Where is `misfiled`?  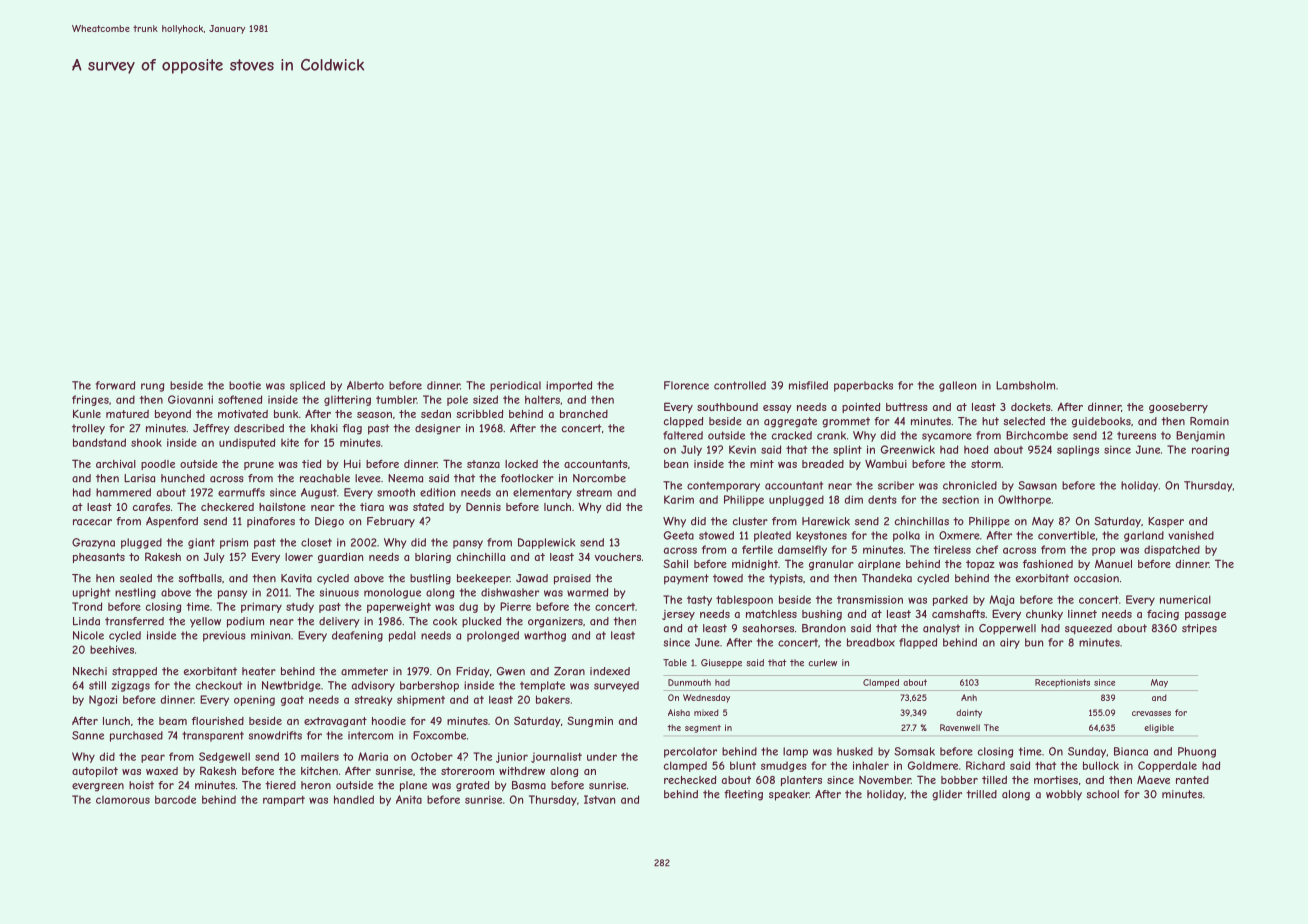
misfiled is located at coordinates (808, 385).
